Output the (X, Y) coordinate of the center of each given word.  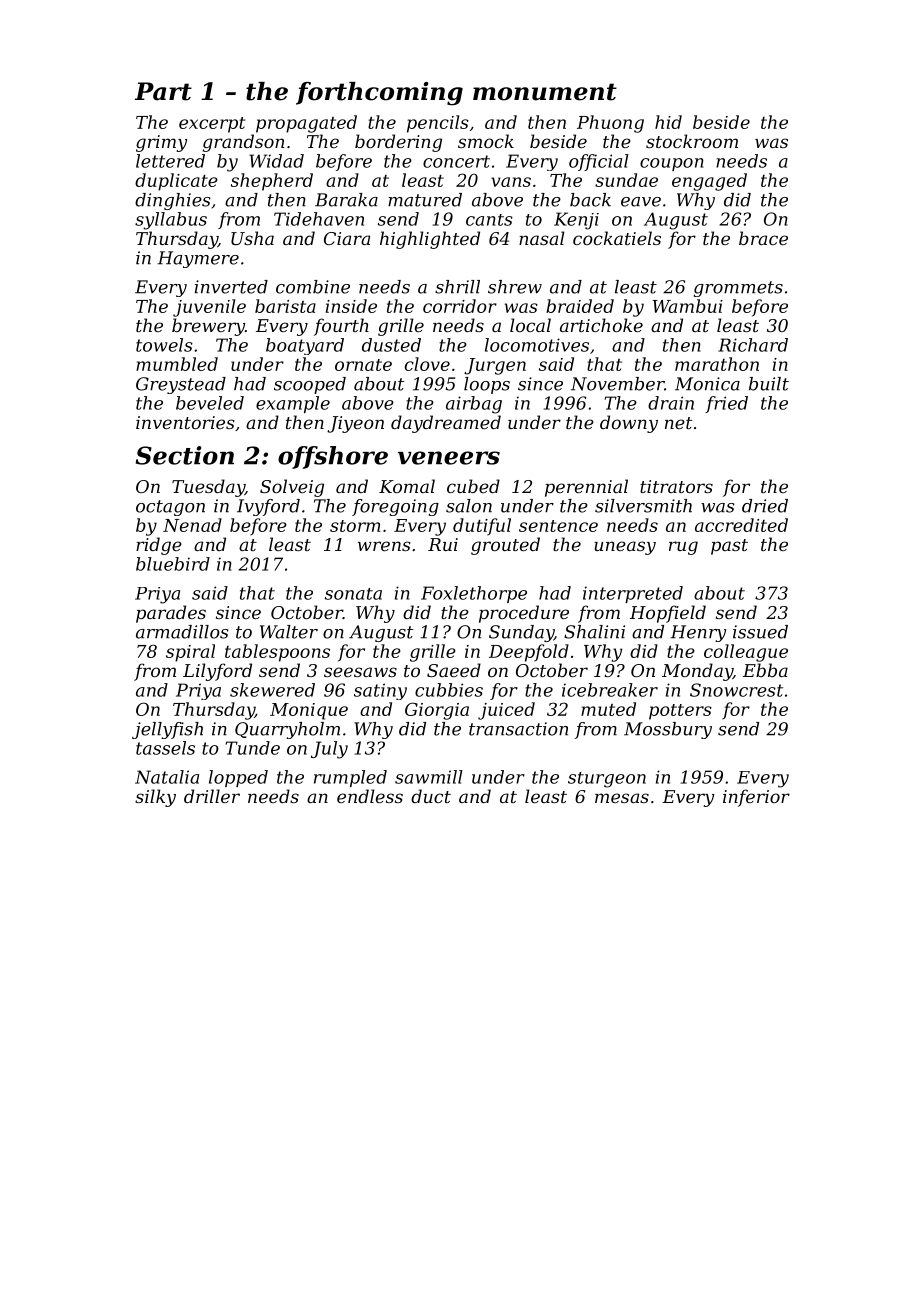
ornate (363, 365)
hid (668, 122)
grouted (505, 546)
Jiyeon (355, 424)
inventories (185, 422)
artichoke (601, 325)
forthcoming (379, 94)
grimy (162, 143)
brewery (208, 327)
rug (683, 548)
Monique (309, 711)
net (678, 423)
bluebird (173, 564)
